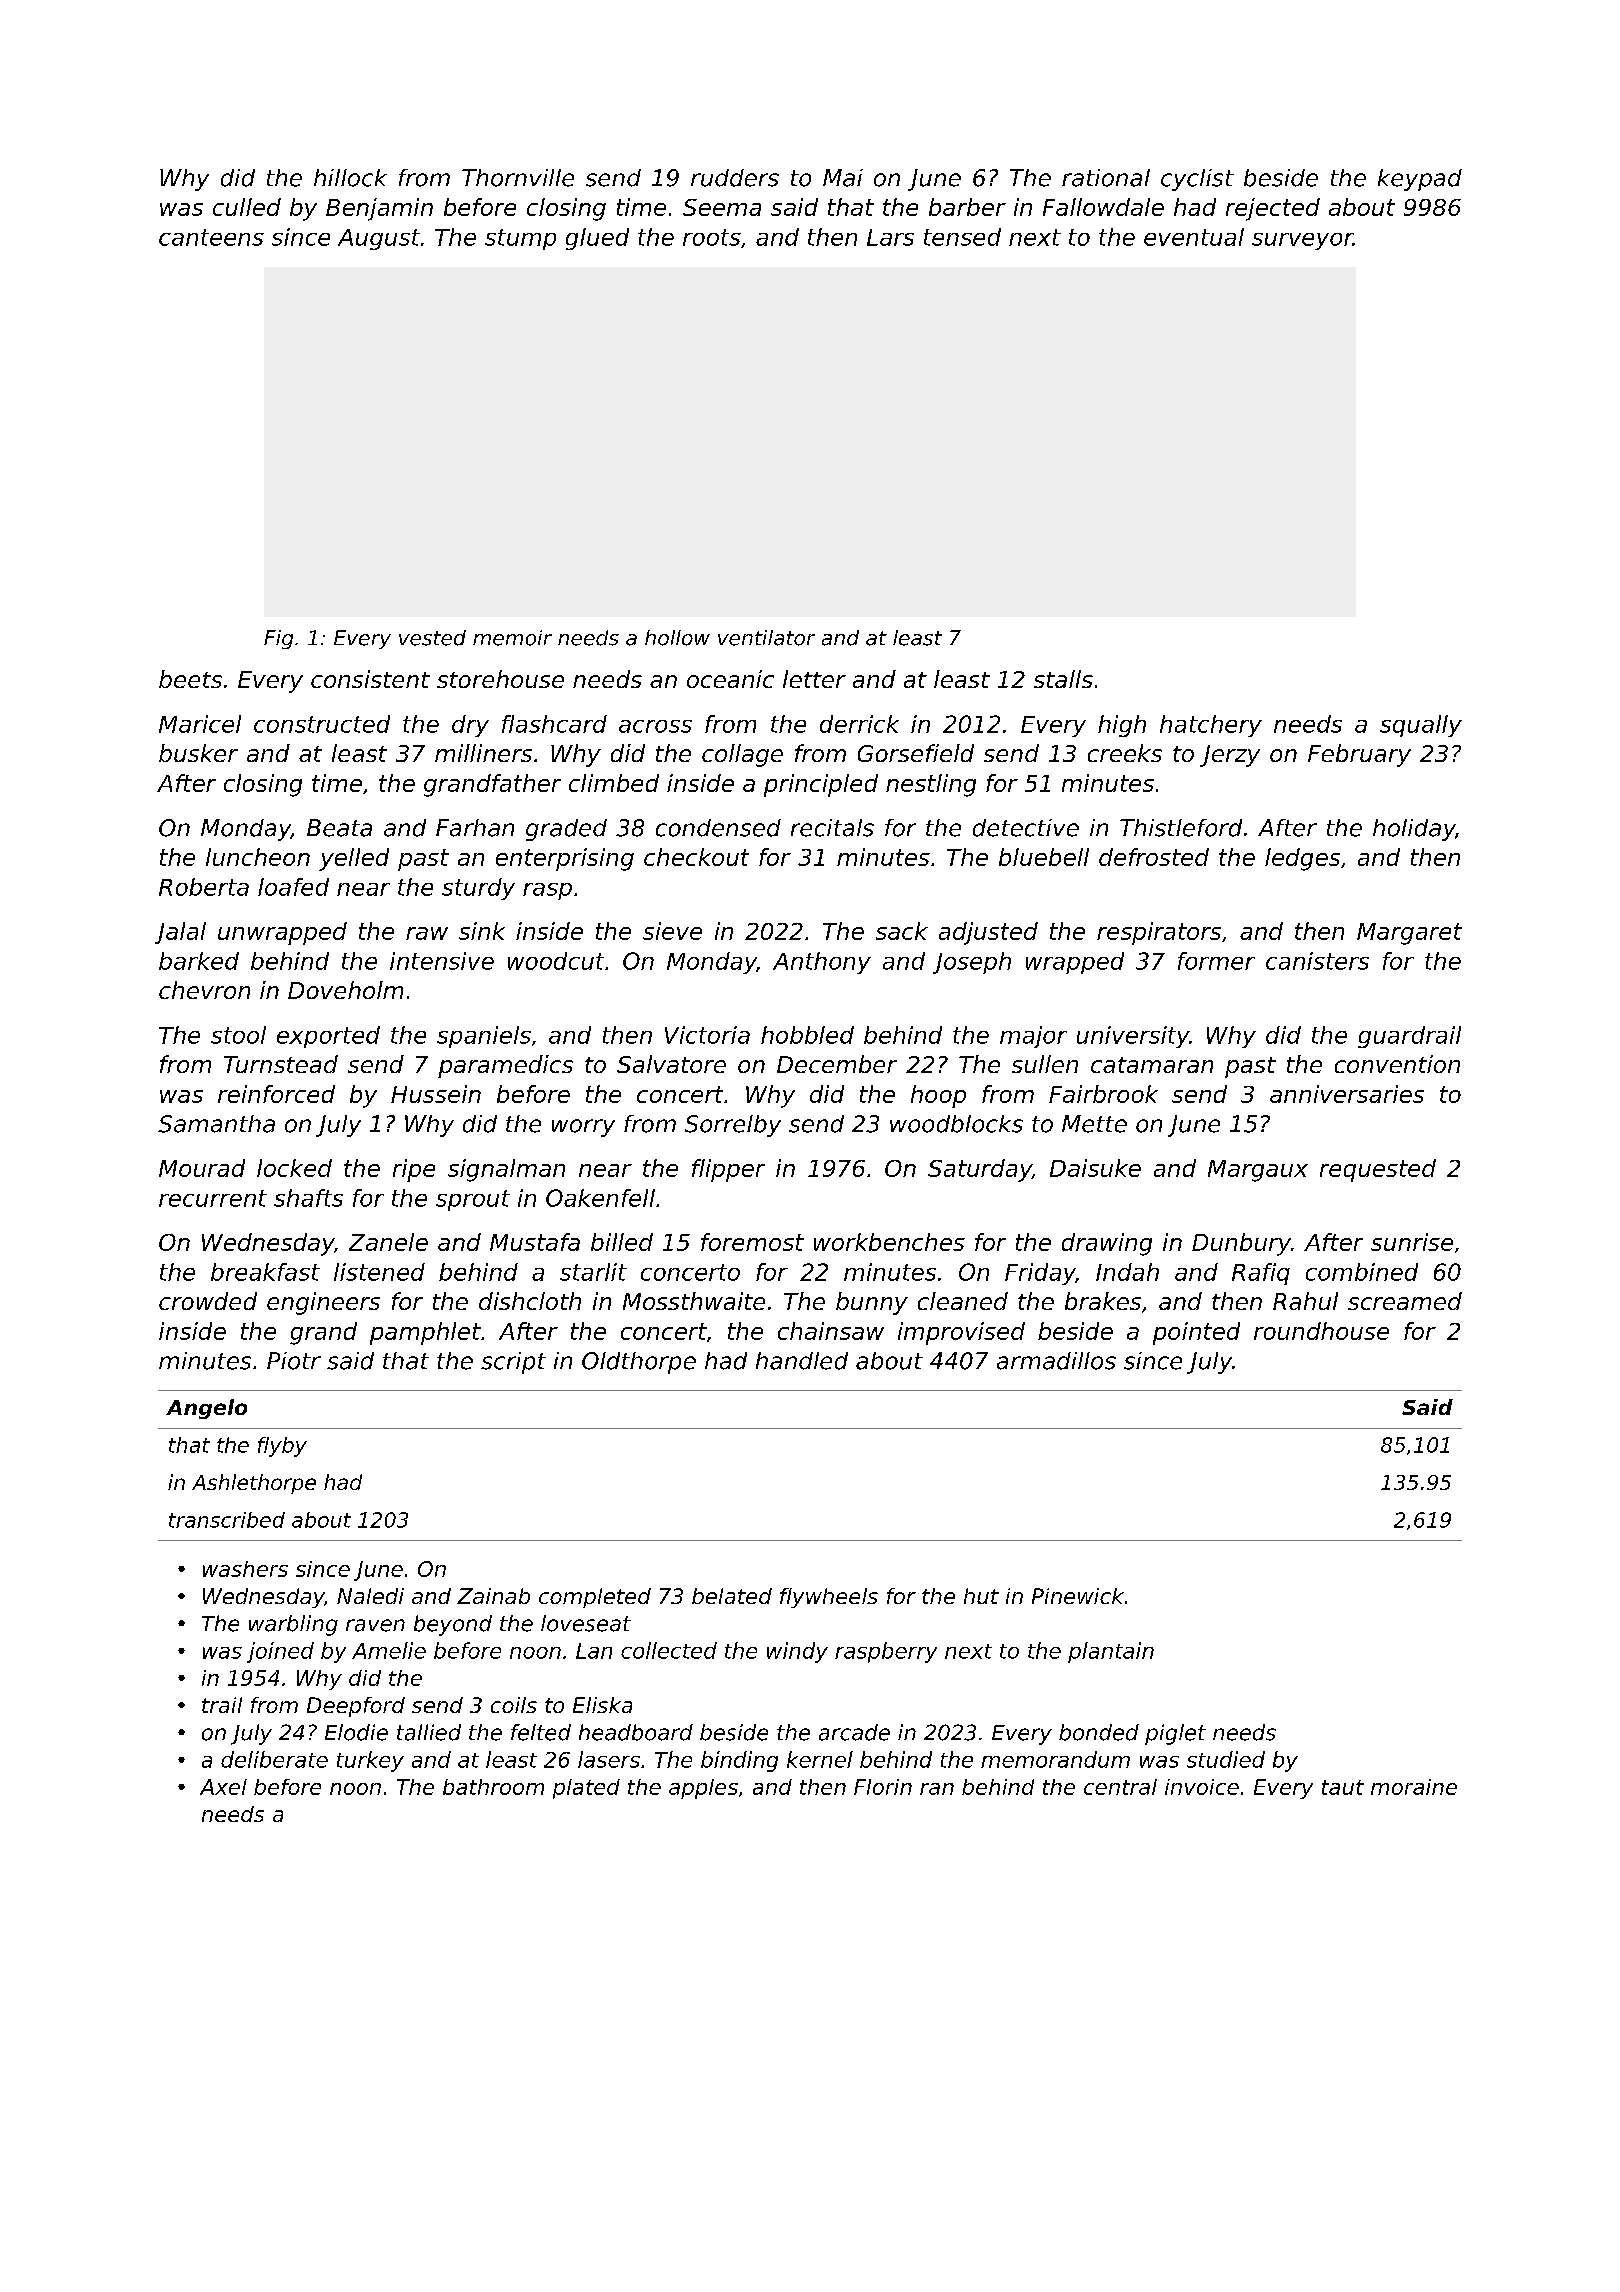 The width and height of the image is (1620, 2292). Describe the element at coordinates (1106, 178) in the image. I see `rational` at that location.
